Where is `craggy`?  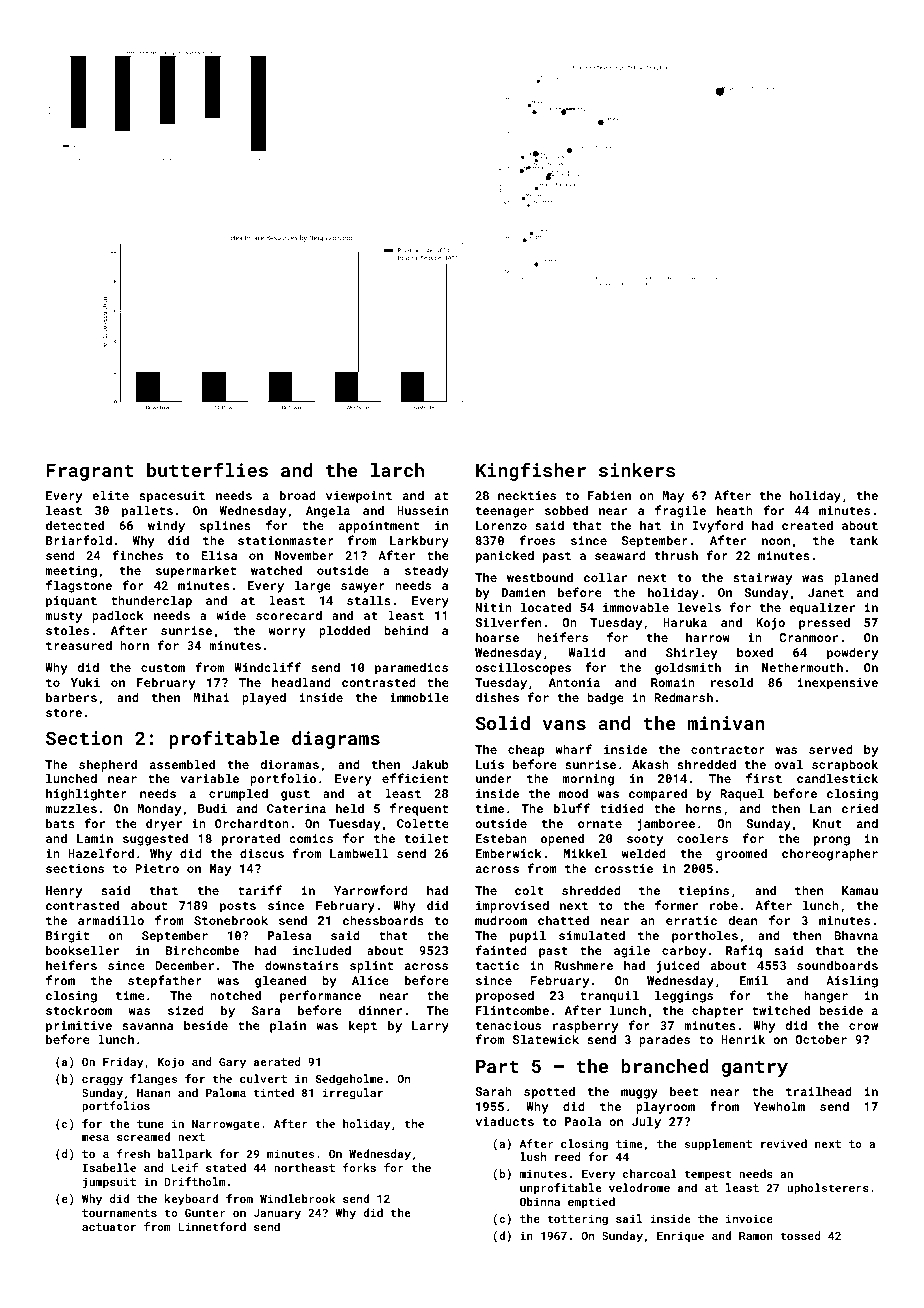 craggy is located at coordinates (102, 1081).
